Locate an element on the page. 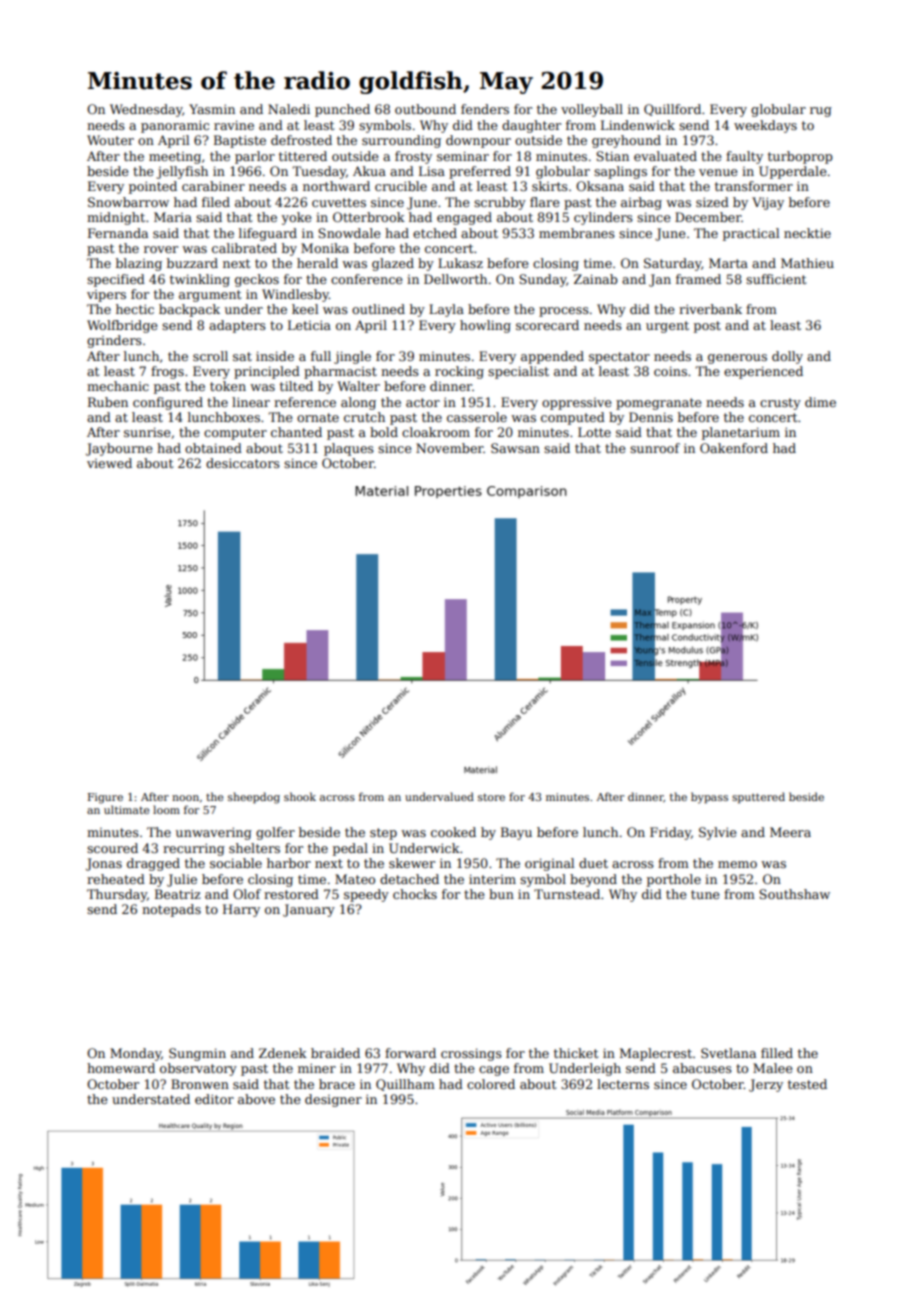  homeward is located at coordinates (121, 1068).
